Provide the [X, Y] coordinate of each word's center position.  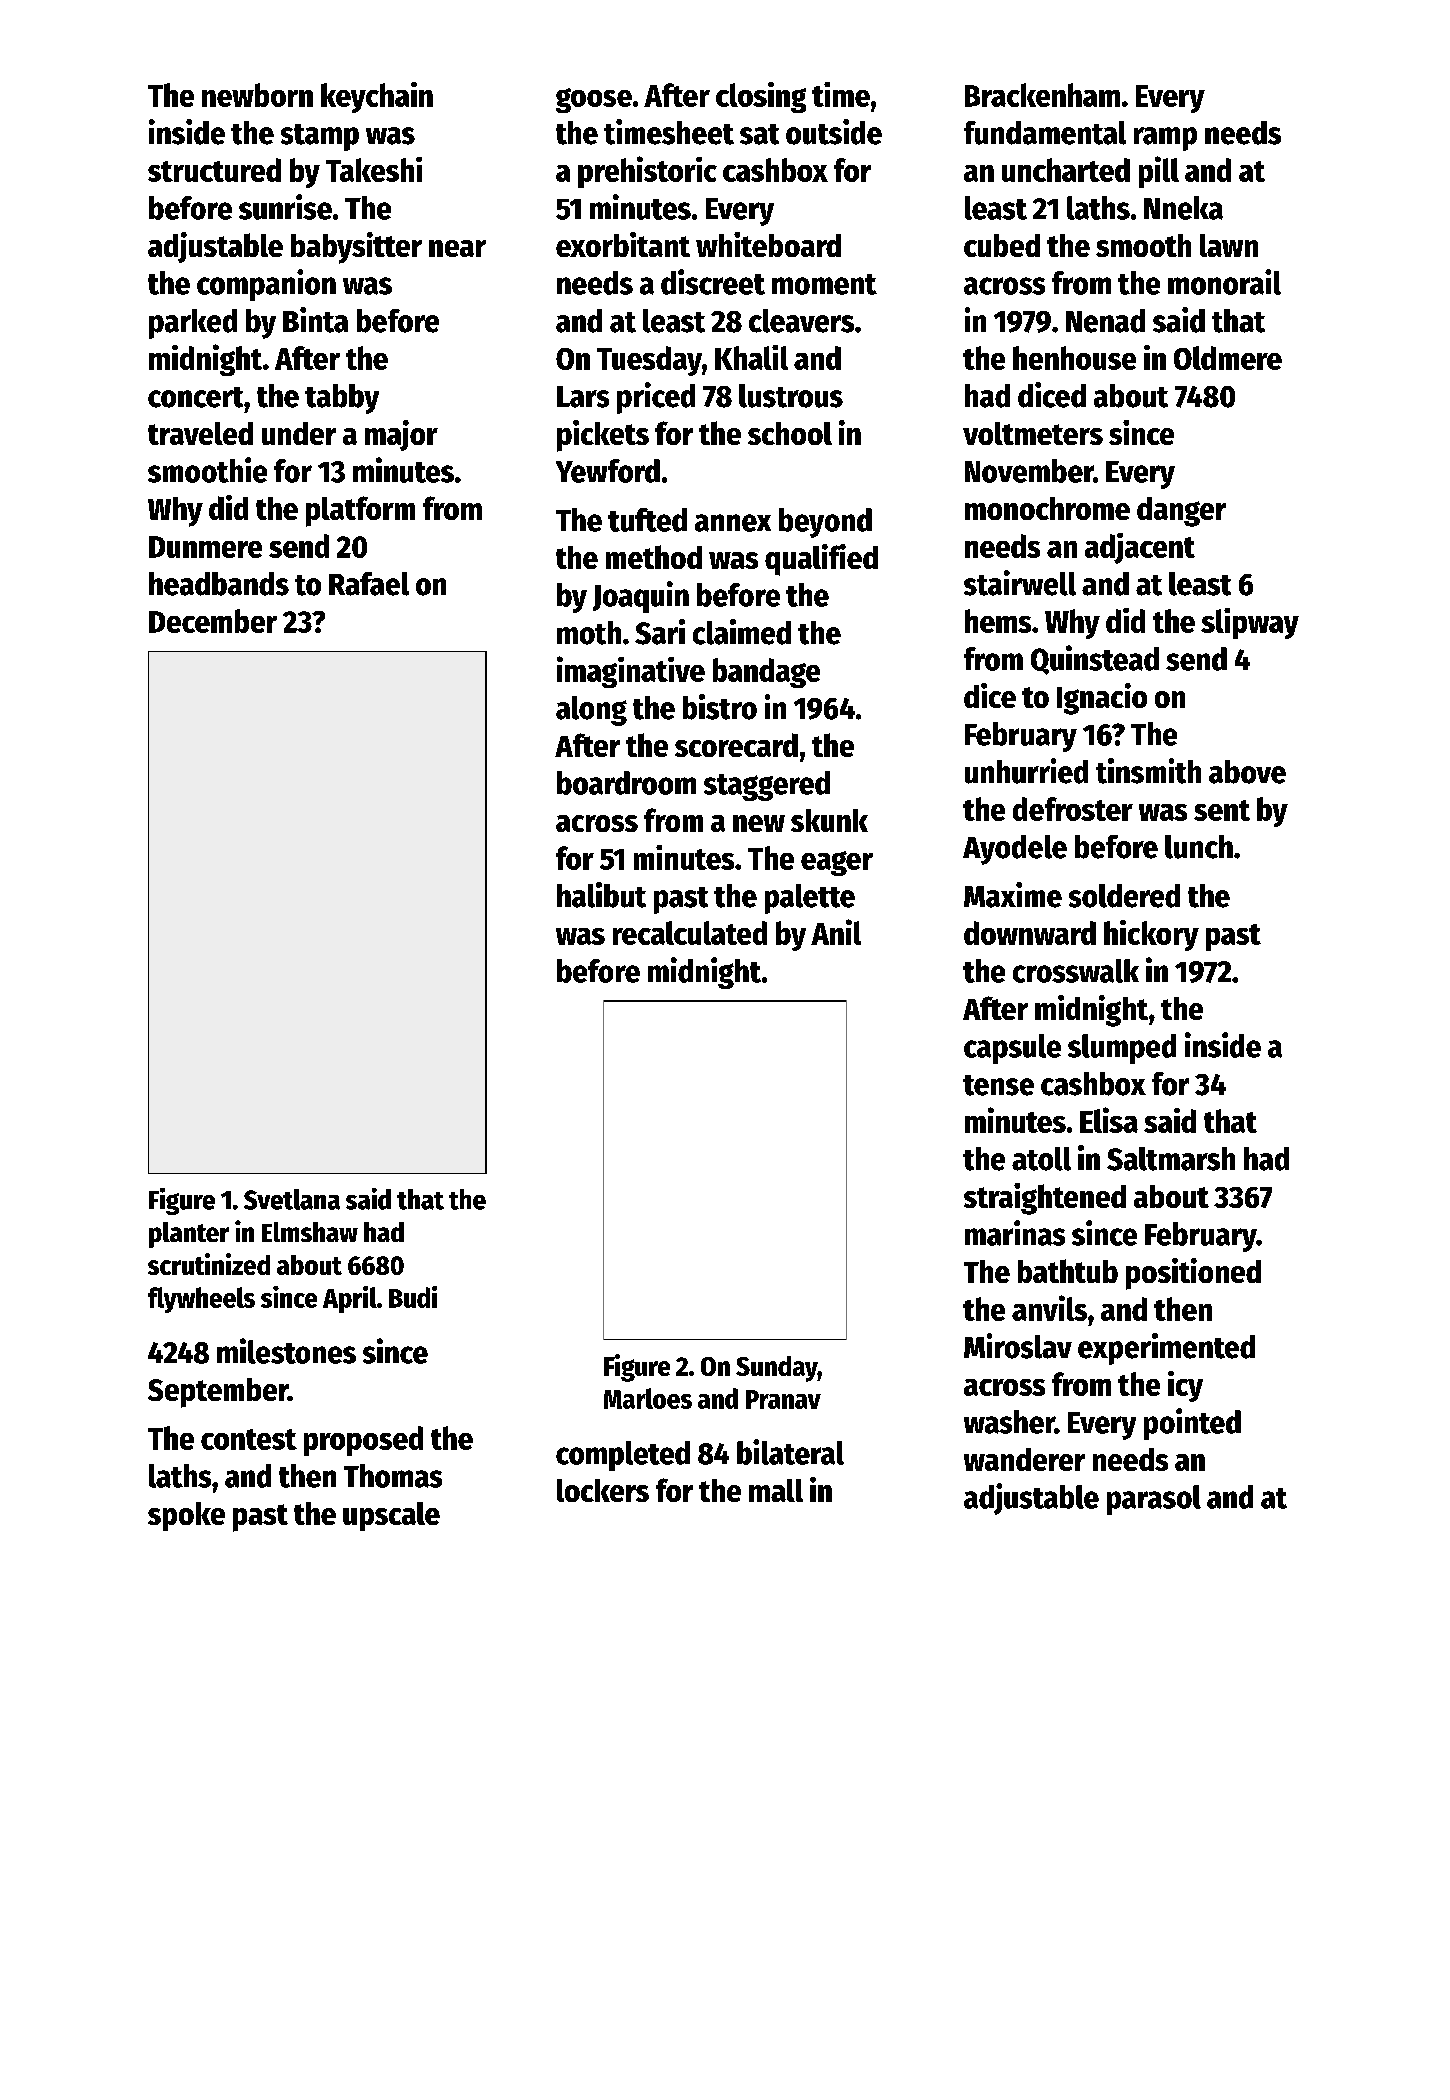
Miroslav [1018, 1346]
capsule [1012, 1049]
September [218, 1393]
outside [834, 132]
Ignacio [1102, 699]
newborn [257, 95]
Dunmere [205, 547]
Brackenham [1042, 95]
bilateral [790, 1452]
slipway [1250, 623]
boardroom [626, 783]
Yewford [608, 471]
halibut [601, 895]
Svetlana [292, 1199]
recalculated [690, 933]
